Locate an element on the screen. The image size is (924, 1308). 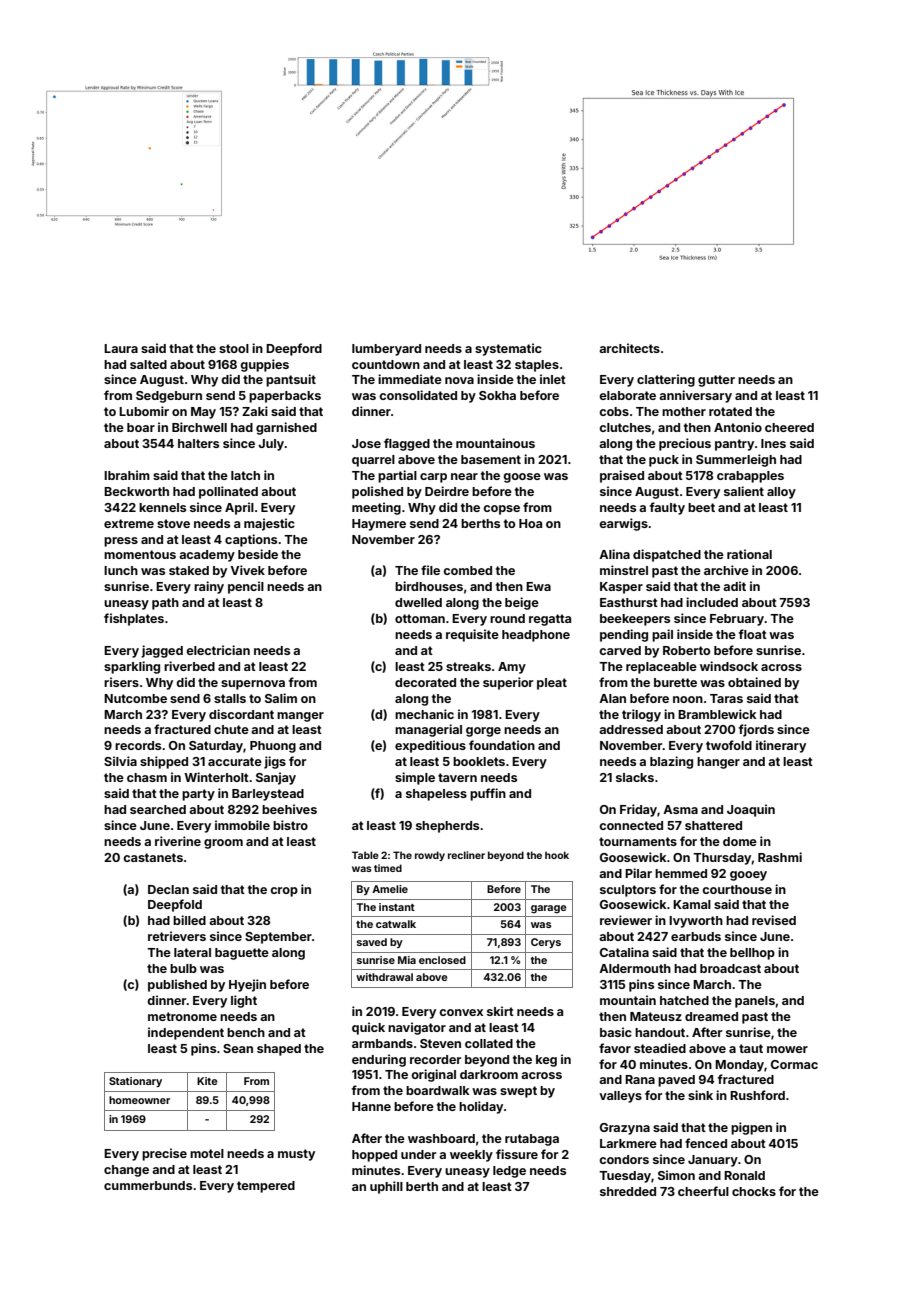
architects is located at coordinates (629, 348).
